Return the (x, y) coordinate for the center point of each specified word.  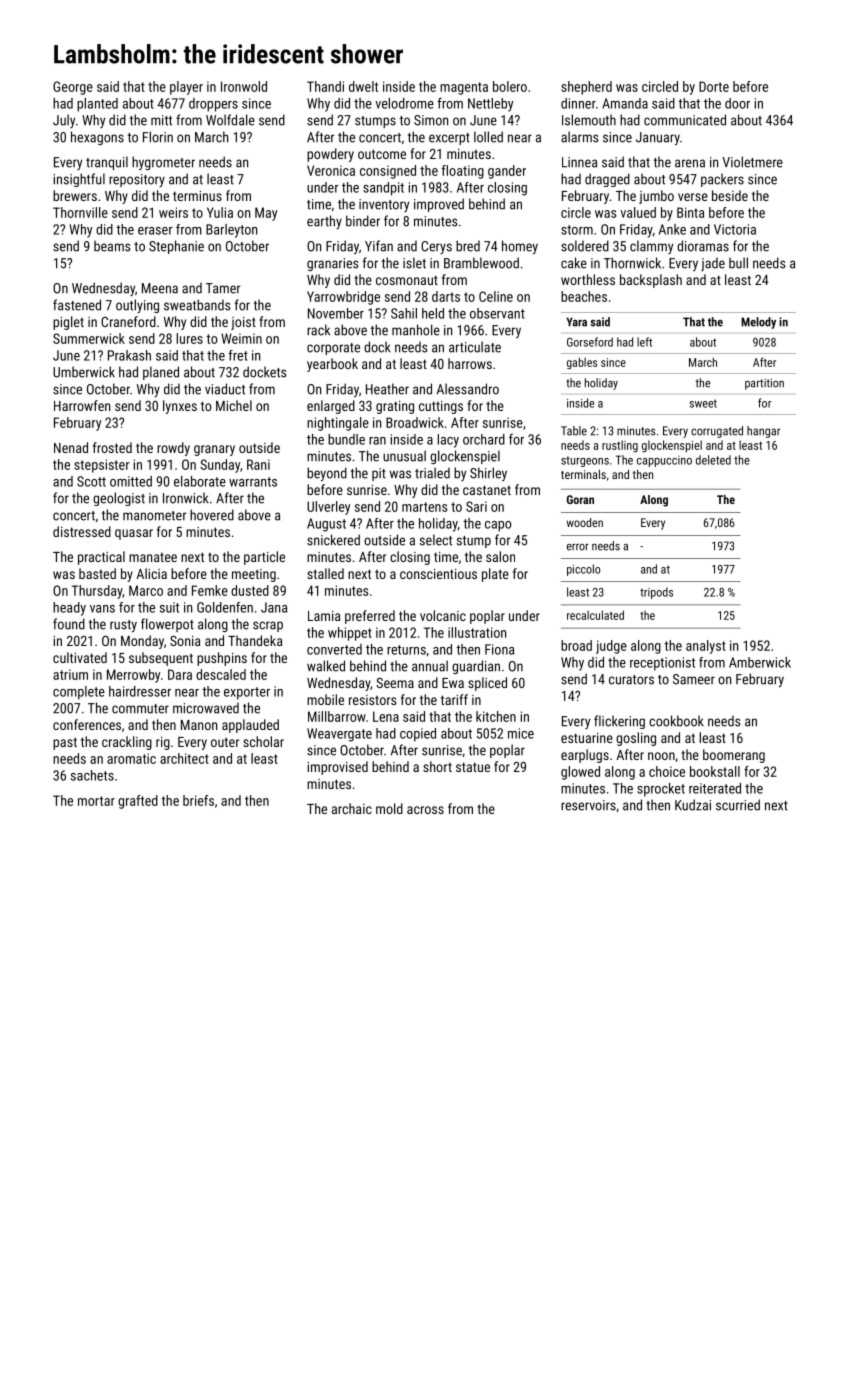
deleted (713, 460)
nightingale (338, 424)
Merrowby (133, 676)
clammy (651, 247)
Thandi (325, 86)
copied (418, 735)
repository (137, 180)
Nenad (71, 447)
